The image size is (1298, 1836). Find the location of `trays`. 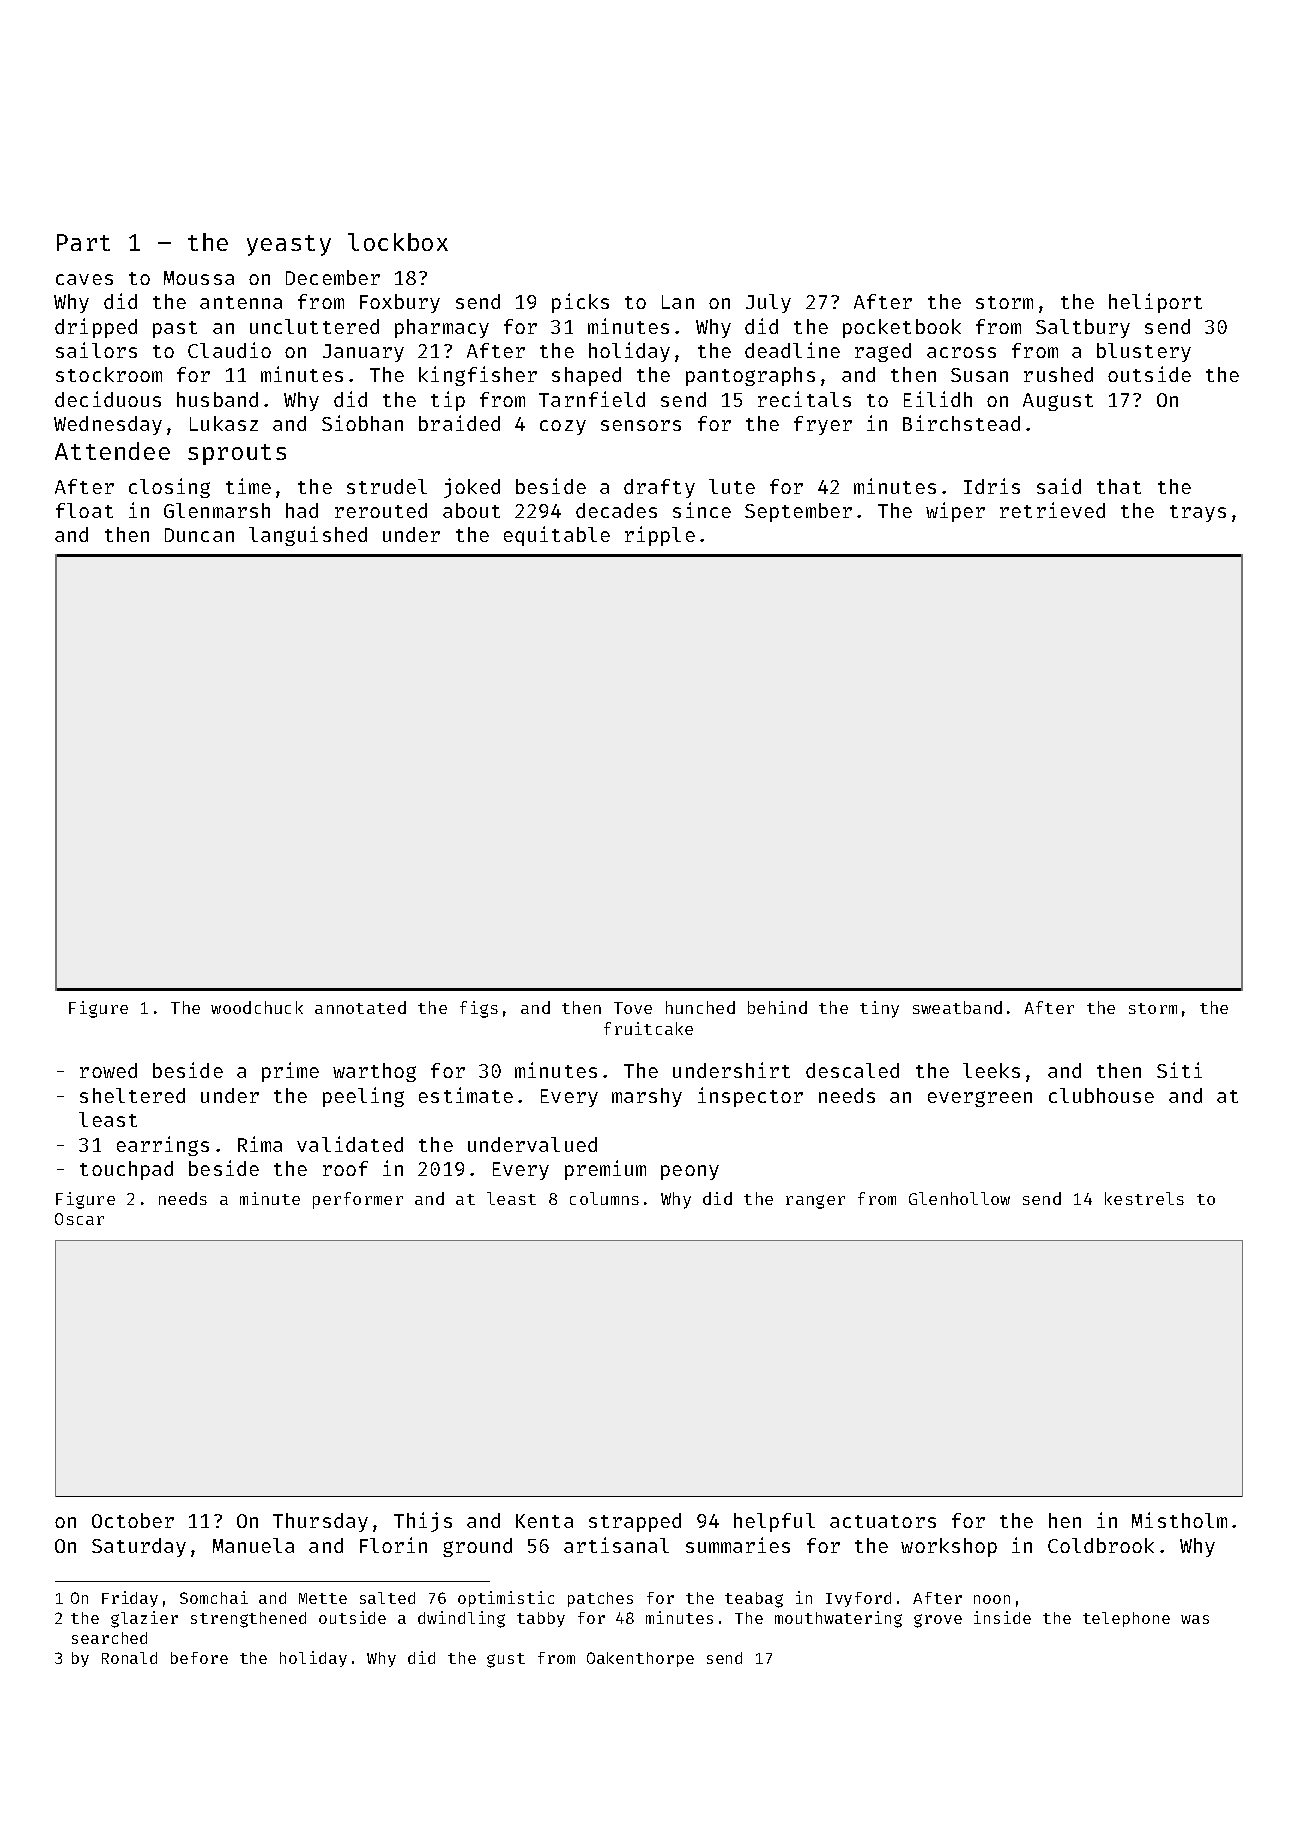

trays is located at coordinates (1198, 513).
